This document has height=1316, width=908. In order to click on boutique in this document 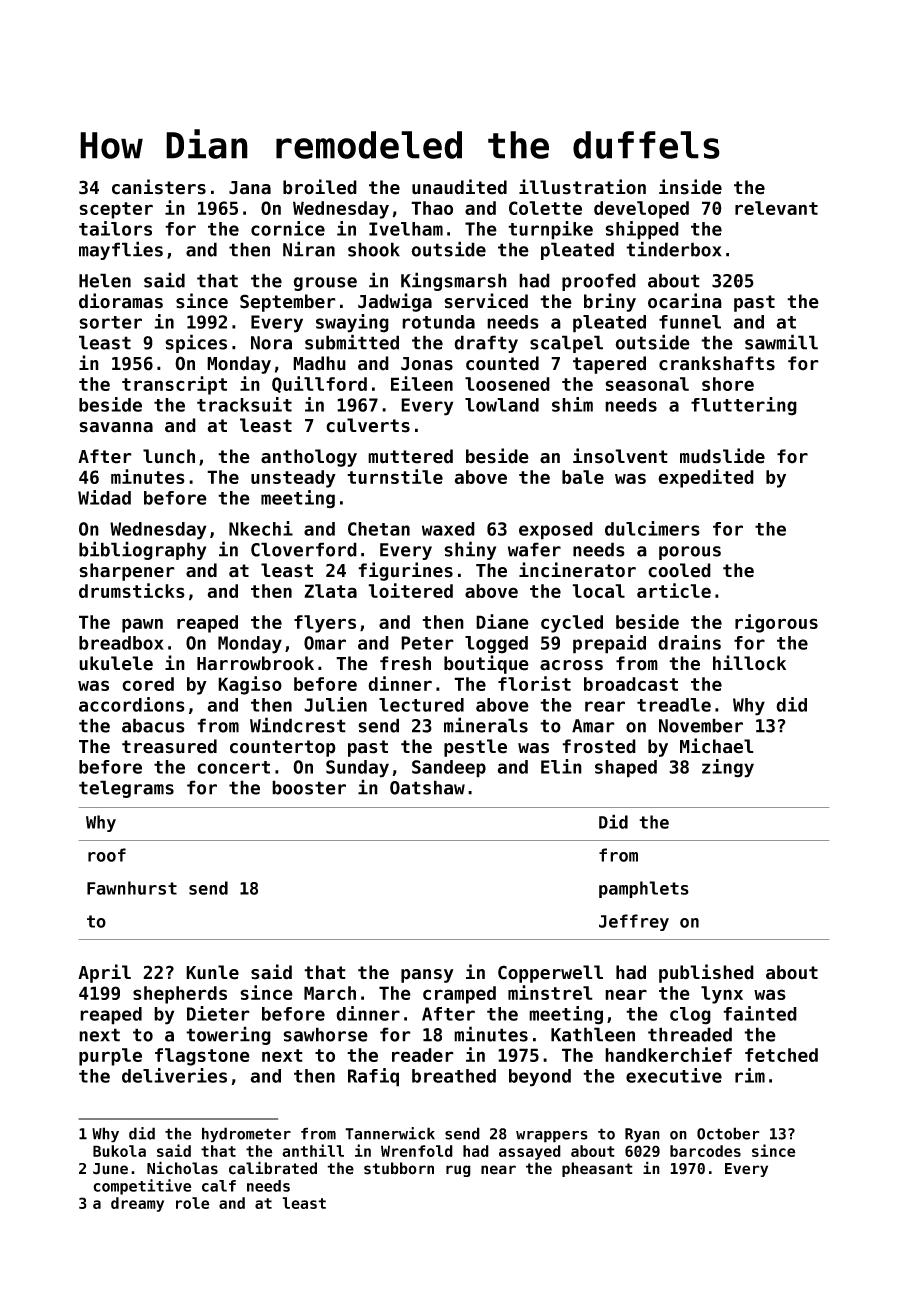, I will do `click(486, 664)`.
